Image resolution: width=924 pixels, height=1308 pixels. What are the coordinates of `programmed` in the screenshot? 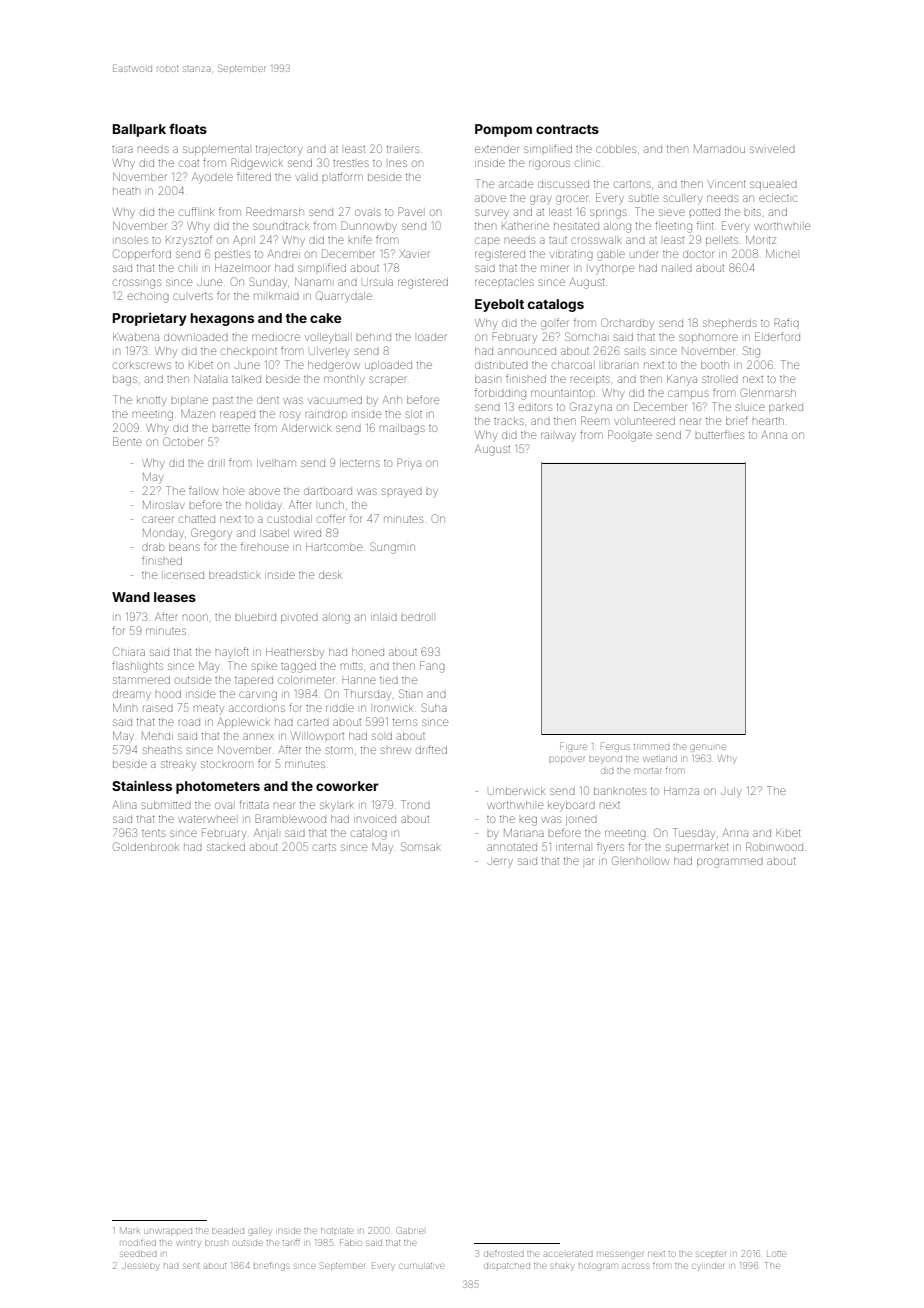 It's located at (730, 863).
